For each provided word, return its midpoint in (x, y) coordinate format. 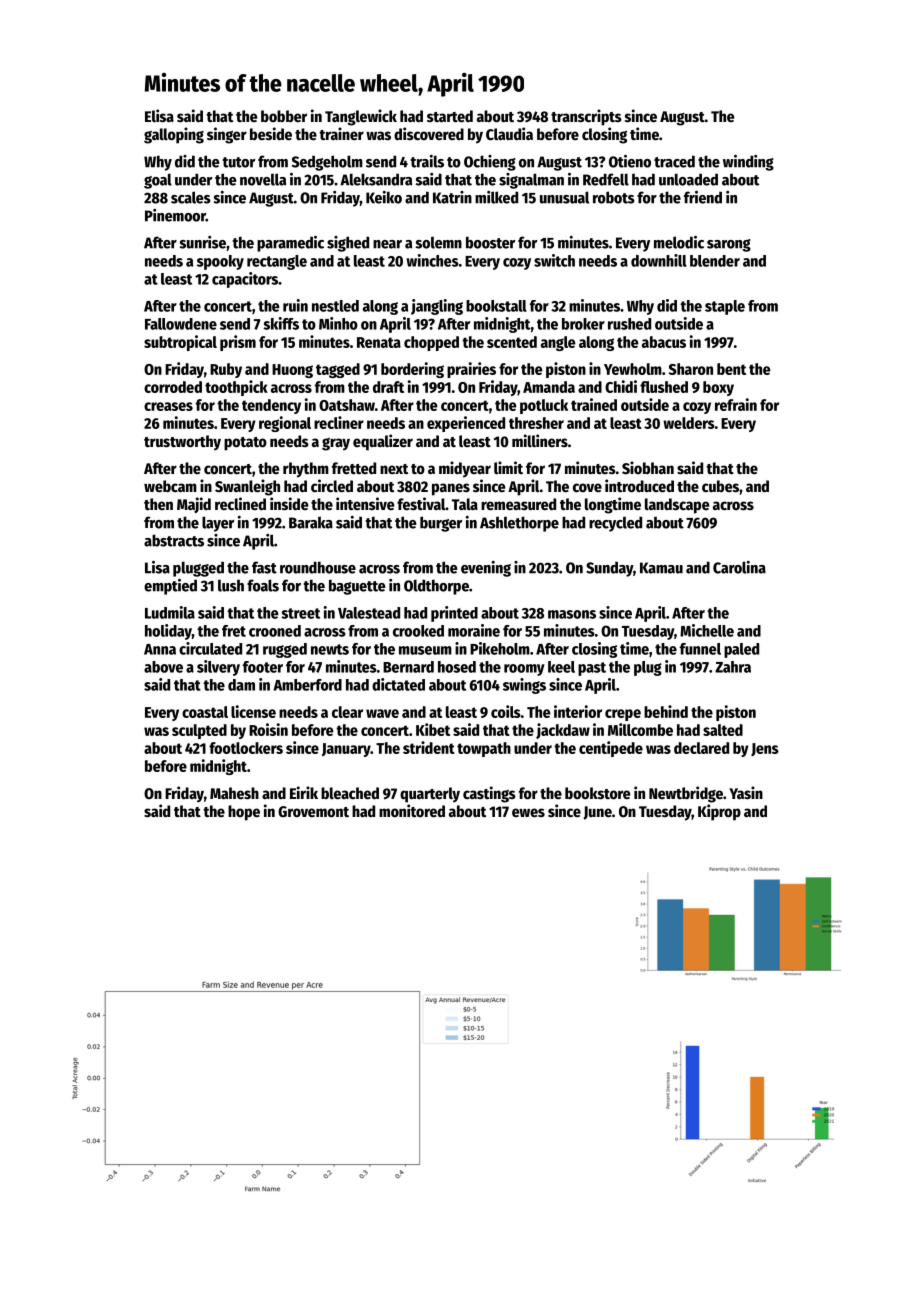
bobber (284, 116)
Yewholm (633, 369)
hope (244, 813)
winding (748, 163)
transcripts (586, 117)
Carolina (739, 567)
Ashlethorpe (519, 524)
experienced (466, 424)
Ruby (226, 370)
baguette (357, 587)
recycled (615, 524)
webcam (170, 486)
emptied (170, 587)
